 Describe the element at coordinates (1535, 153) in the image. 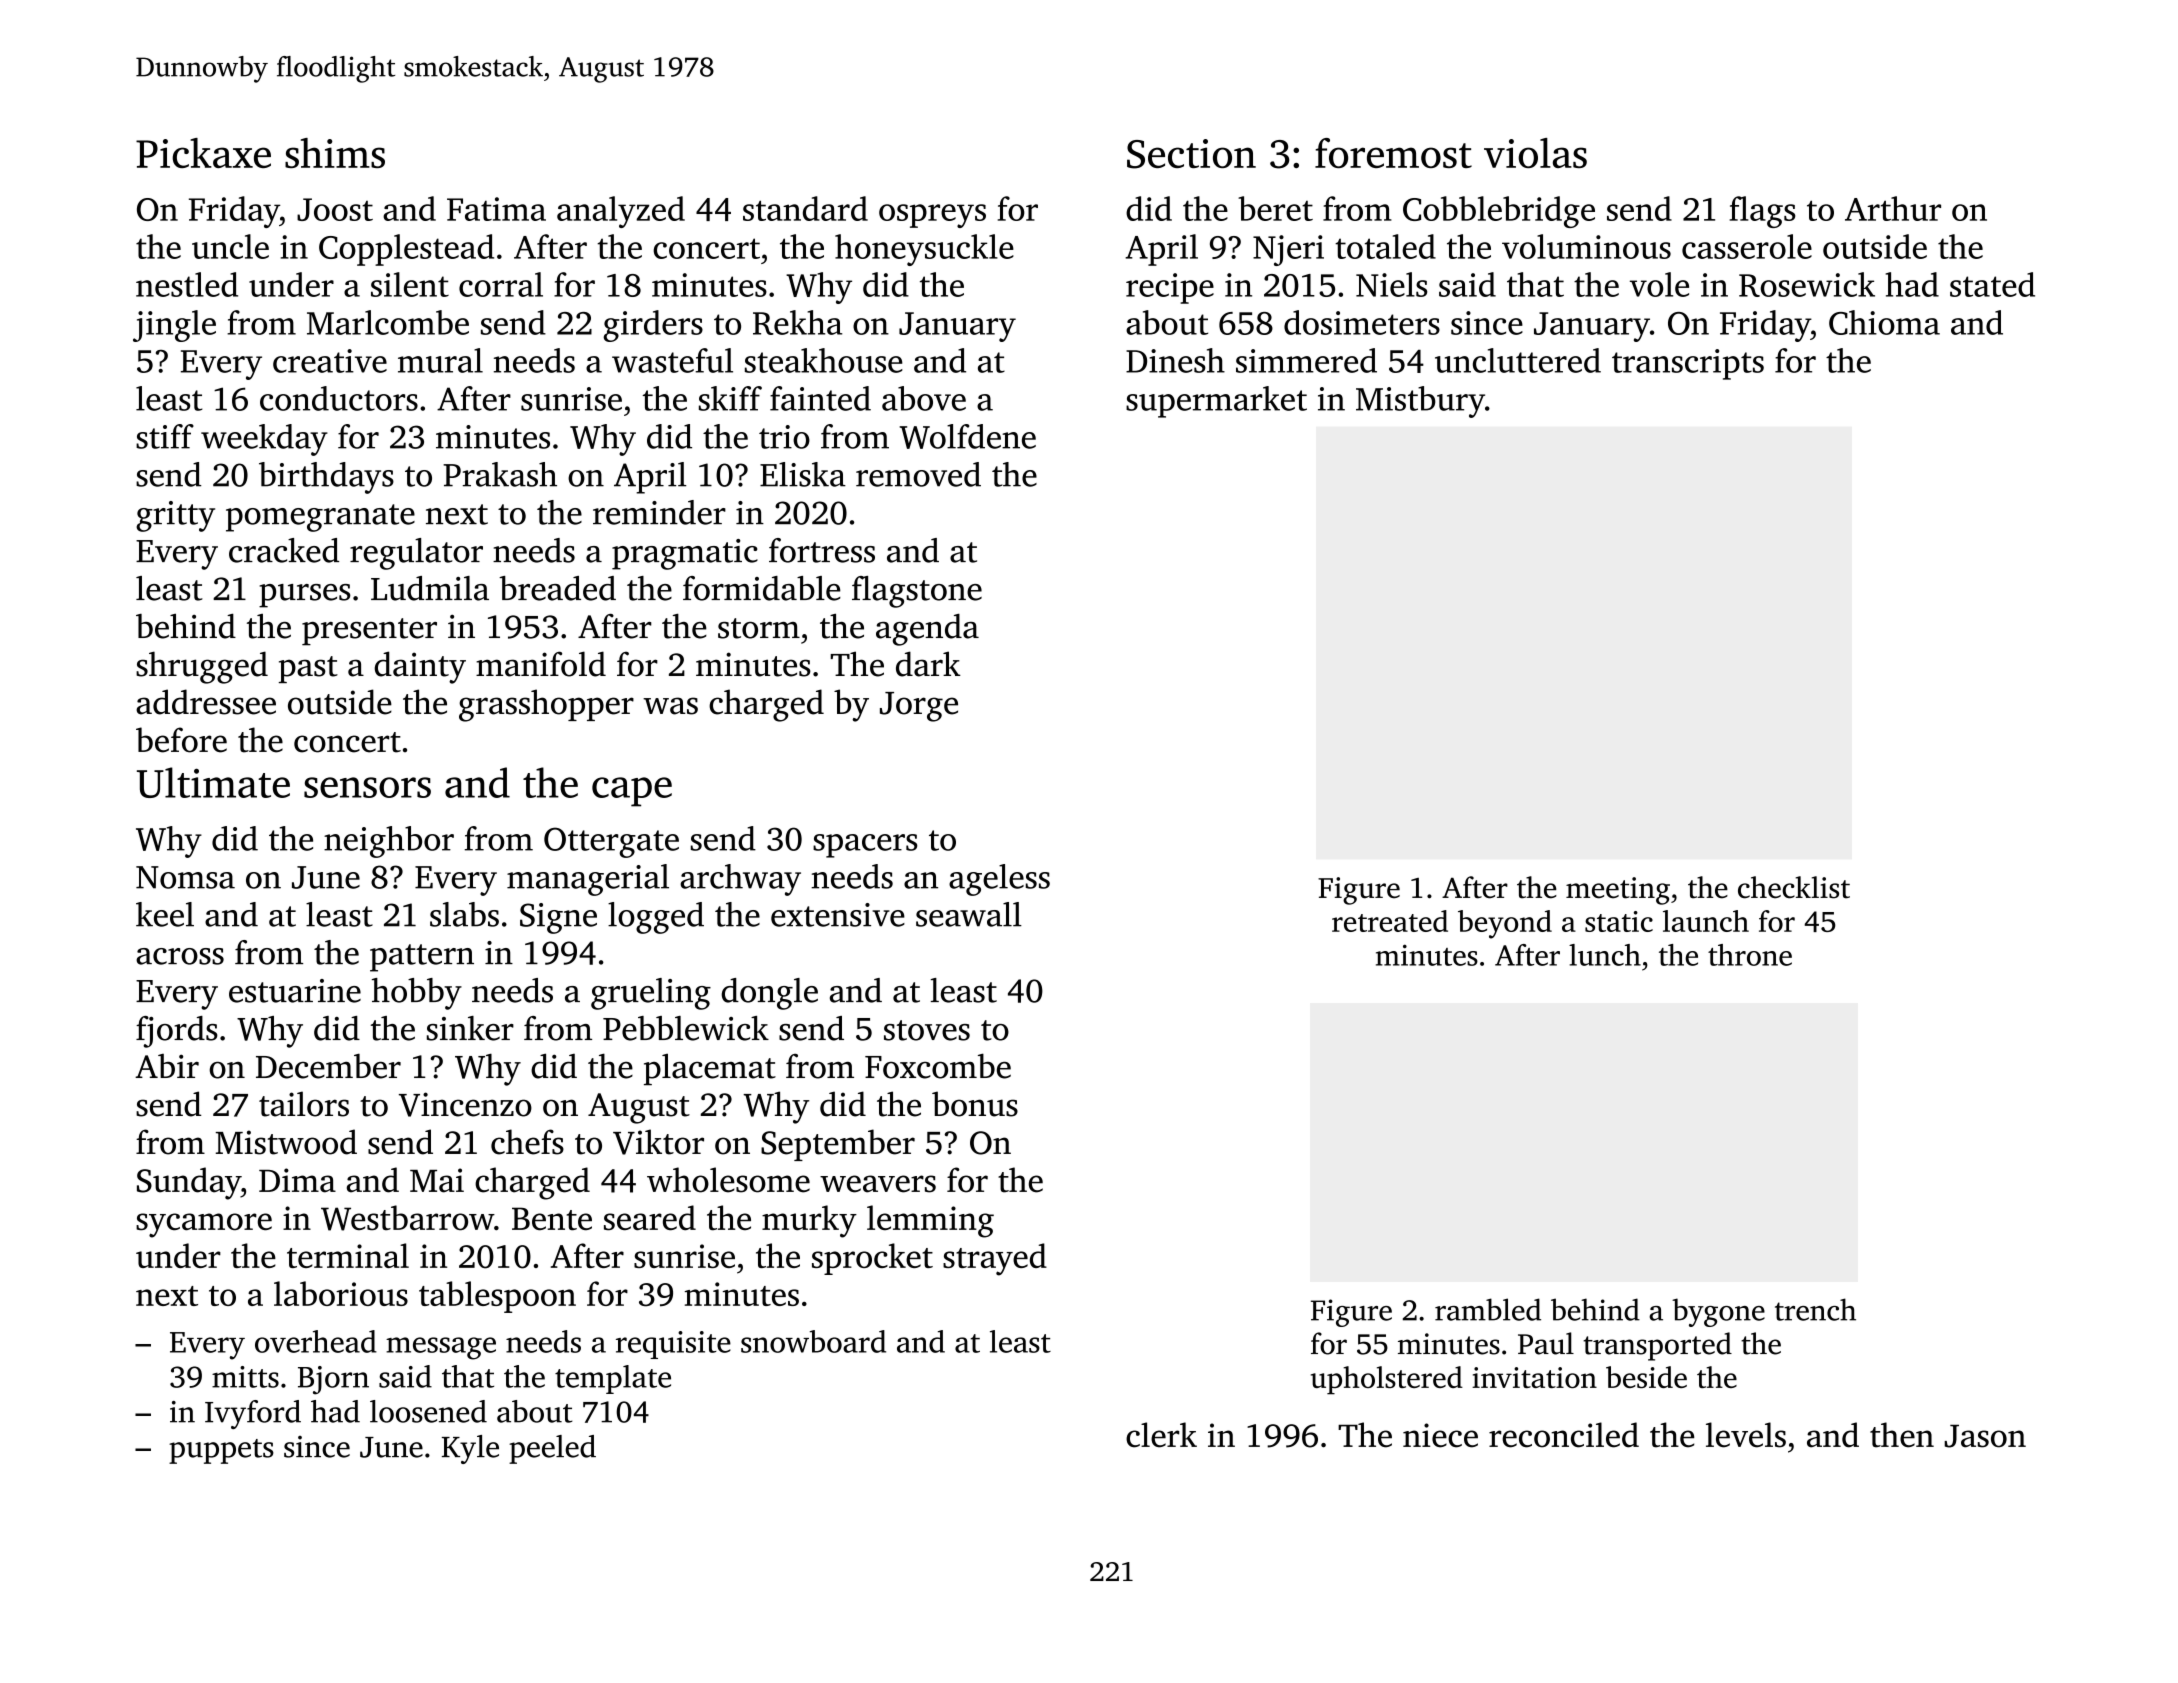

I see `violas` at that location.
